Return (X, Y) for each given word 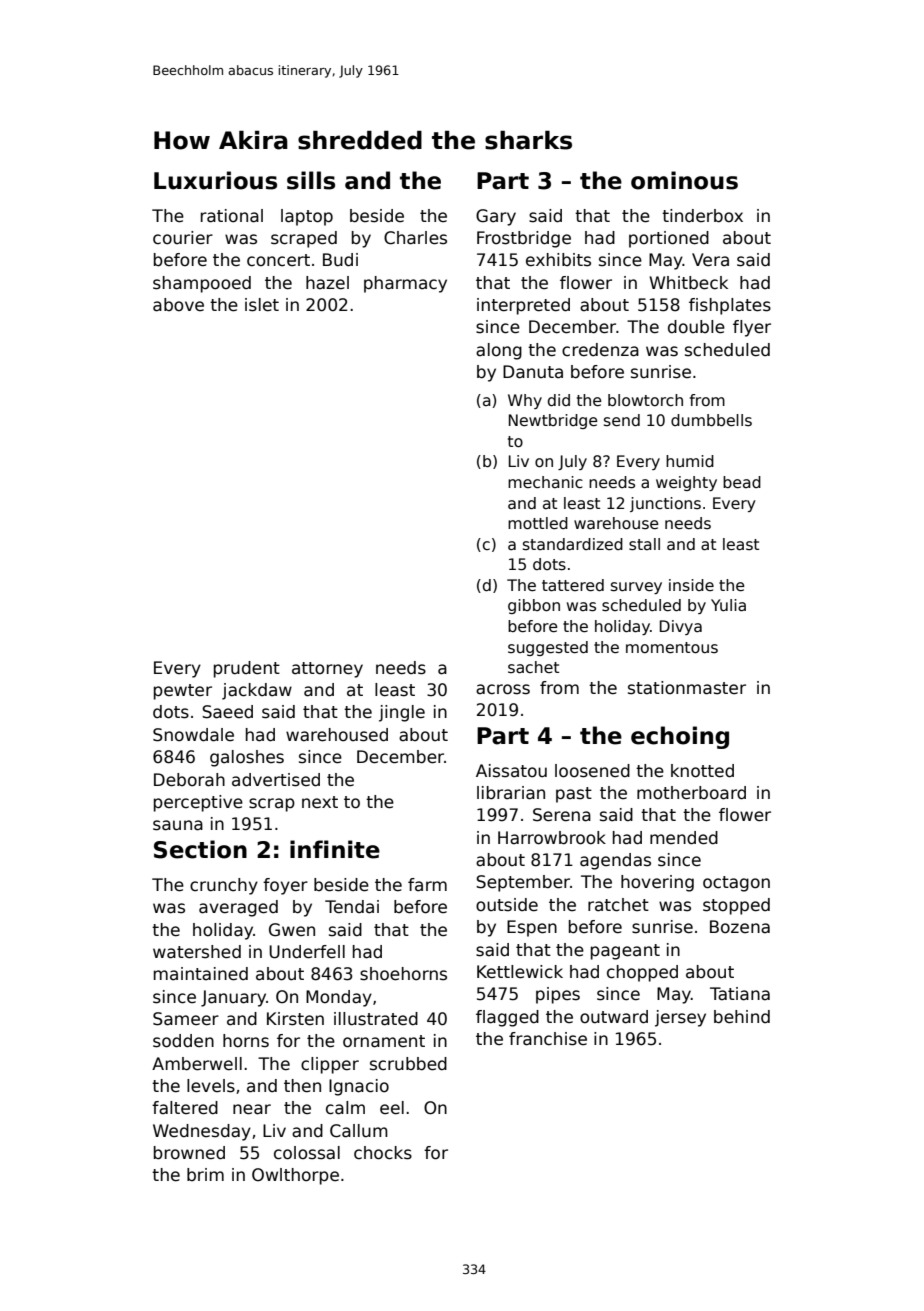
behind (742, 1017)
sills (311, 180)
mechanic (545, 482)
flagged (507, 1018)
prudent (247, 669)
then (302, 1086)
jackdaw (257, 691)
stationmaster (687, 688)
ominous (684, 180)
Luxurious (215, 180)
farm (427, 885)
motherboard (691, 793)
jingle (402, 713)
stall (644, 544)
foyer (285, 886)
